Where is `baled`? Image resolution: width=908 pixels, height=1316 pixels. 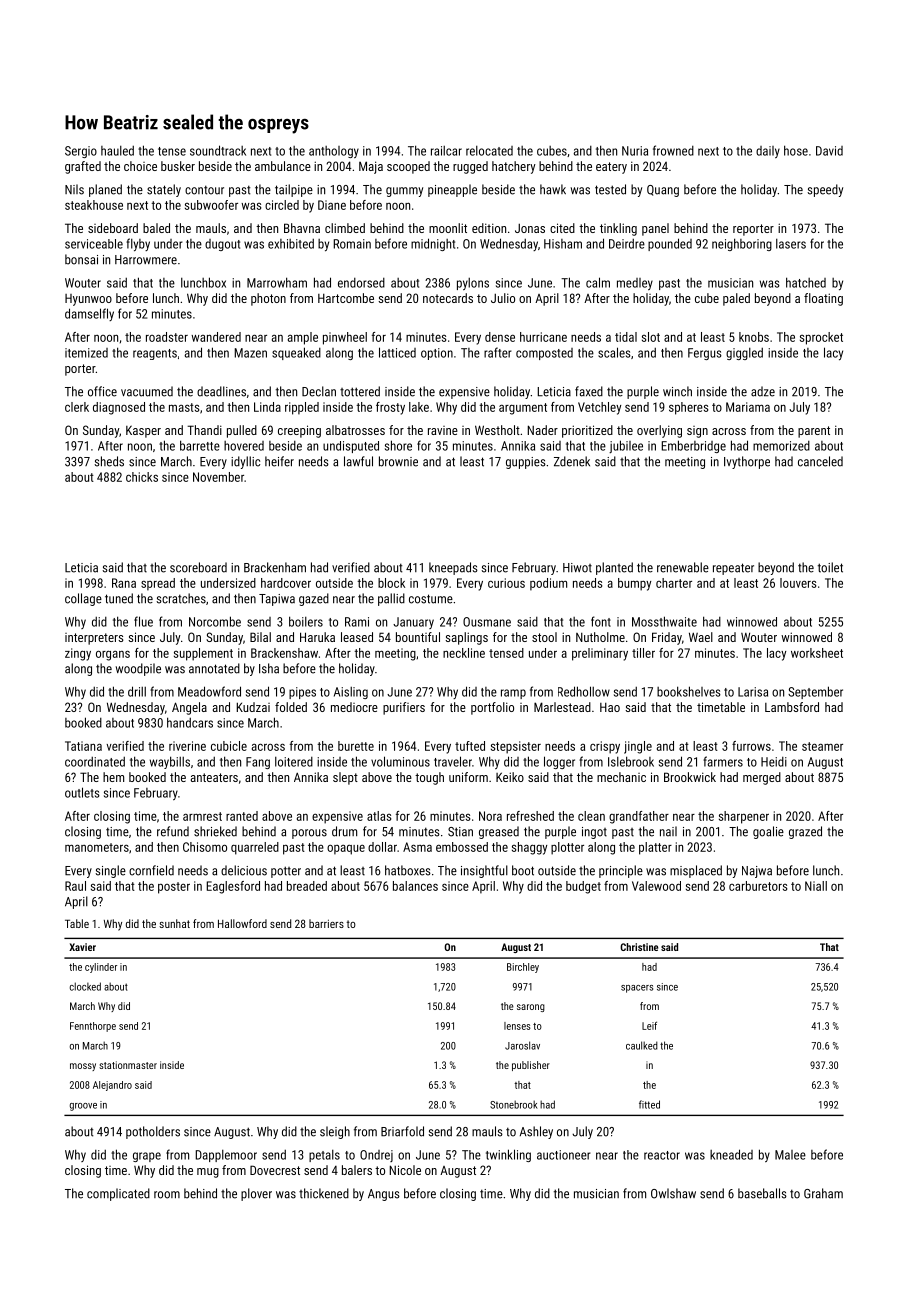
baled is located at coordinates (156, 228).
